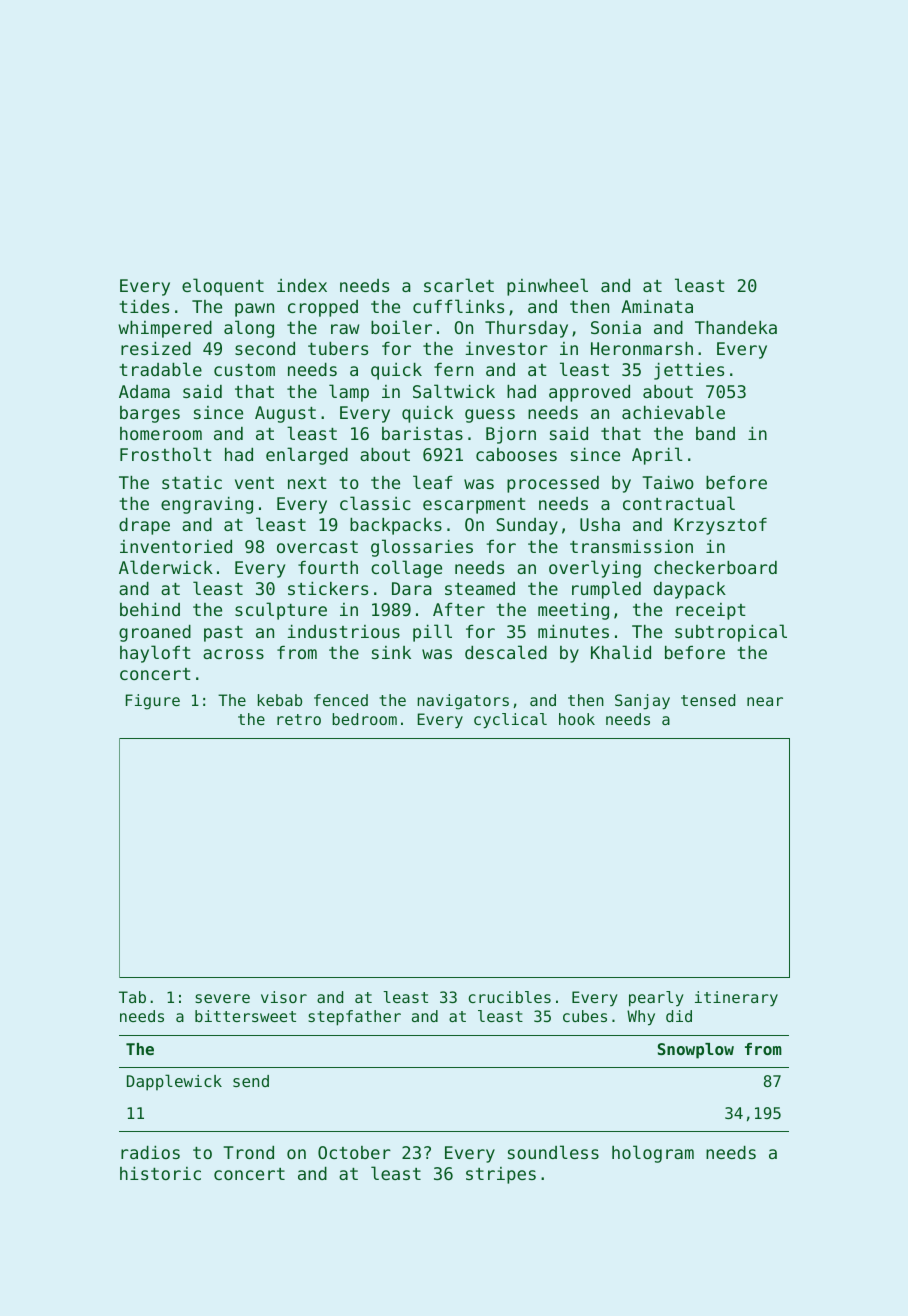 This screenshot has height=1316, width=908. What do you see at coordinates (616, 327) in the screenshot?
I see `Sonia` at bounding box center [616, 327].
